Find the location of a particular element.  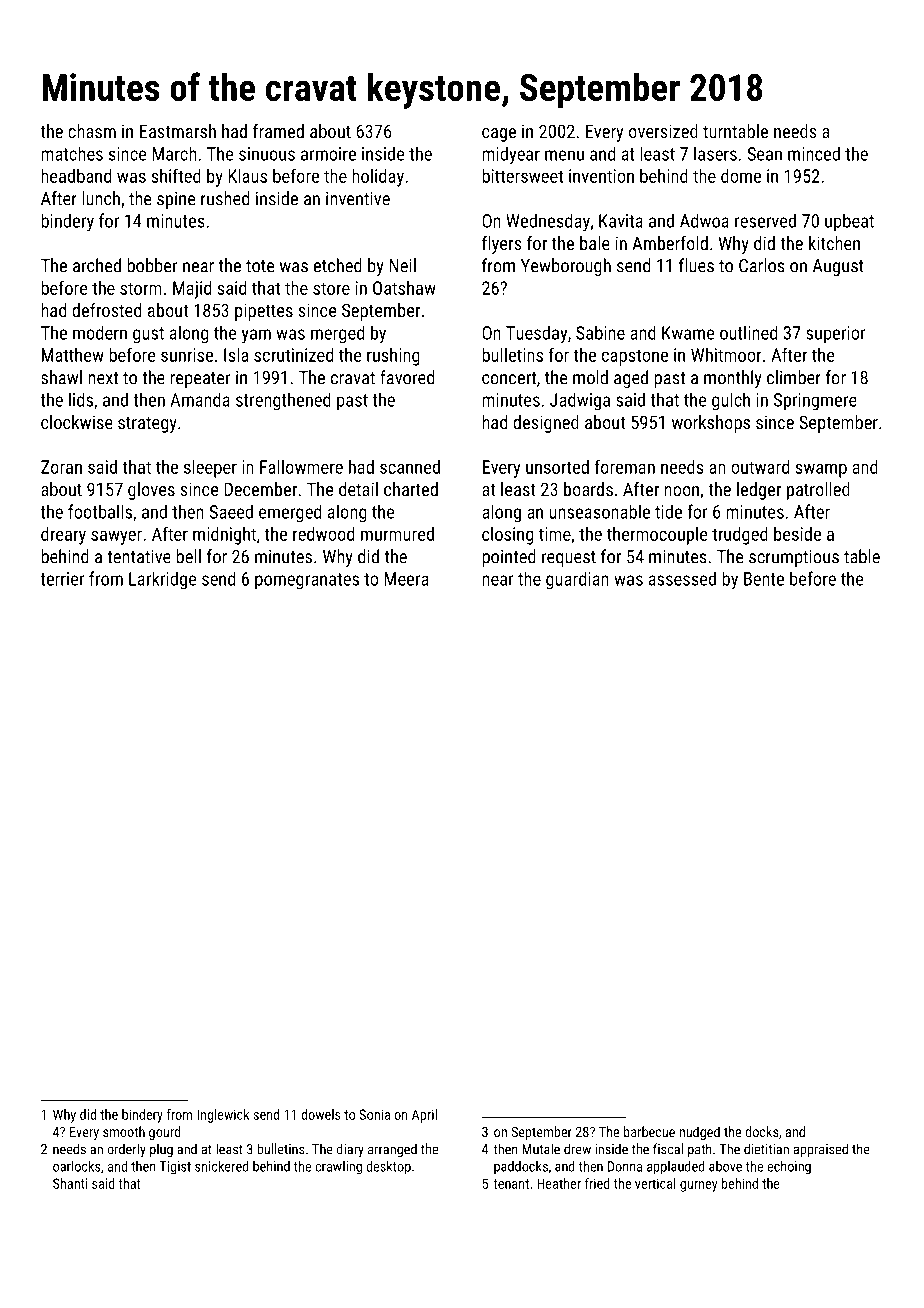

Meera is located at coordinates (406, 579).
